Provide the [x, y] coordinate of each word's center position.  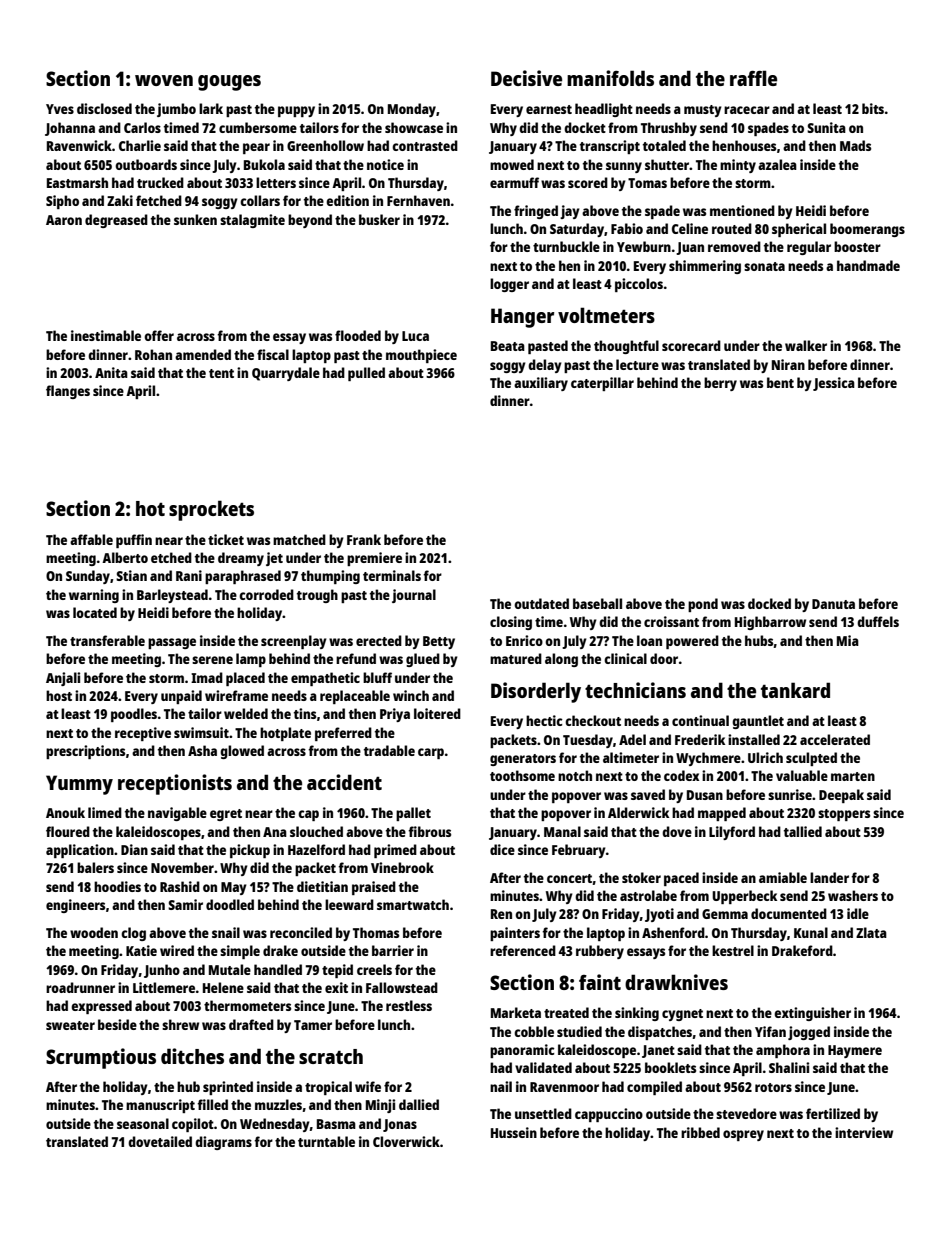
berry [720, 384]
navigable [177, 814]
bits [873, 108]
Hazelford [316, 849]
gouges [229, 83]
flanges [68, 392]
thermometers [247, 1005]
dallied [419, 1104]
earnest [549, 109]
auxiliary [541, 384]
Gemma [725, 914]
